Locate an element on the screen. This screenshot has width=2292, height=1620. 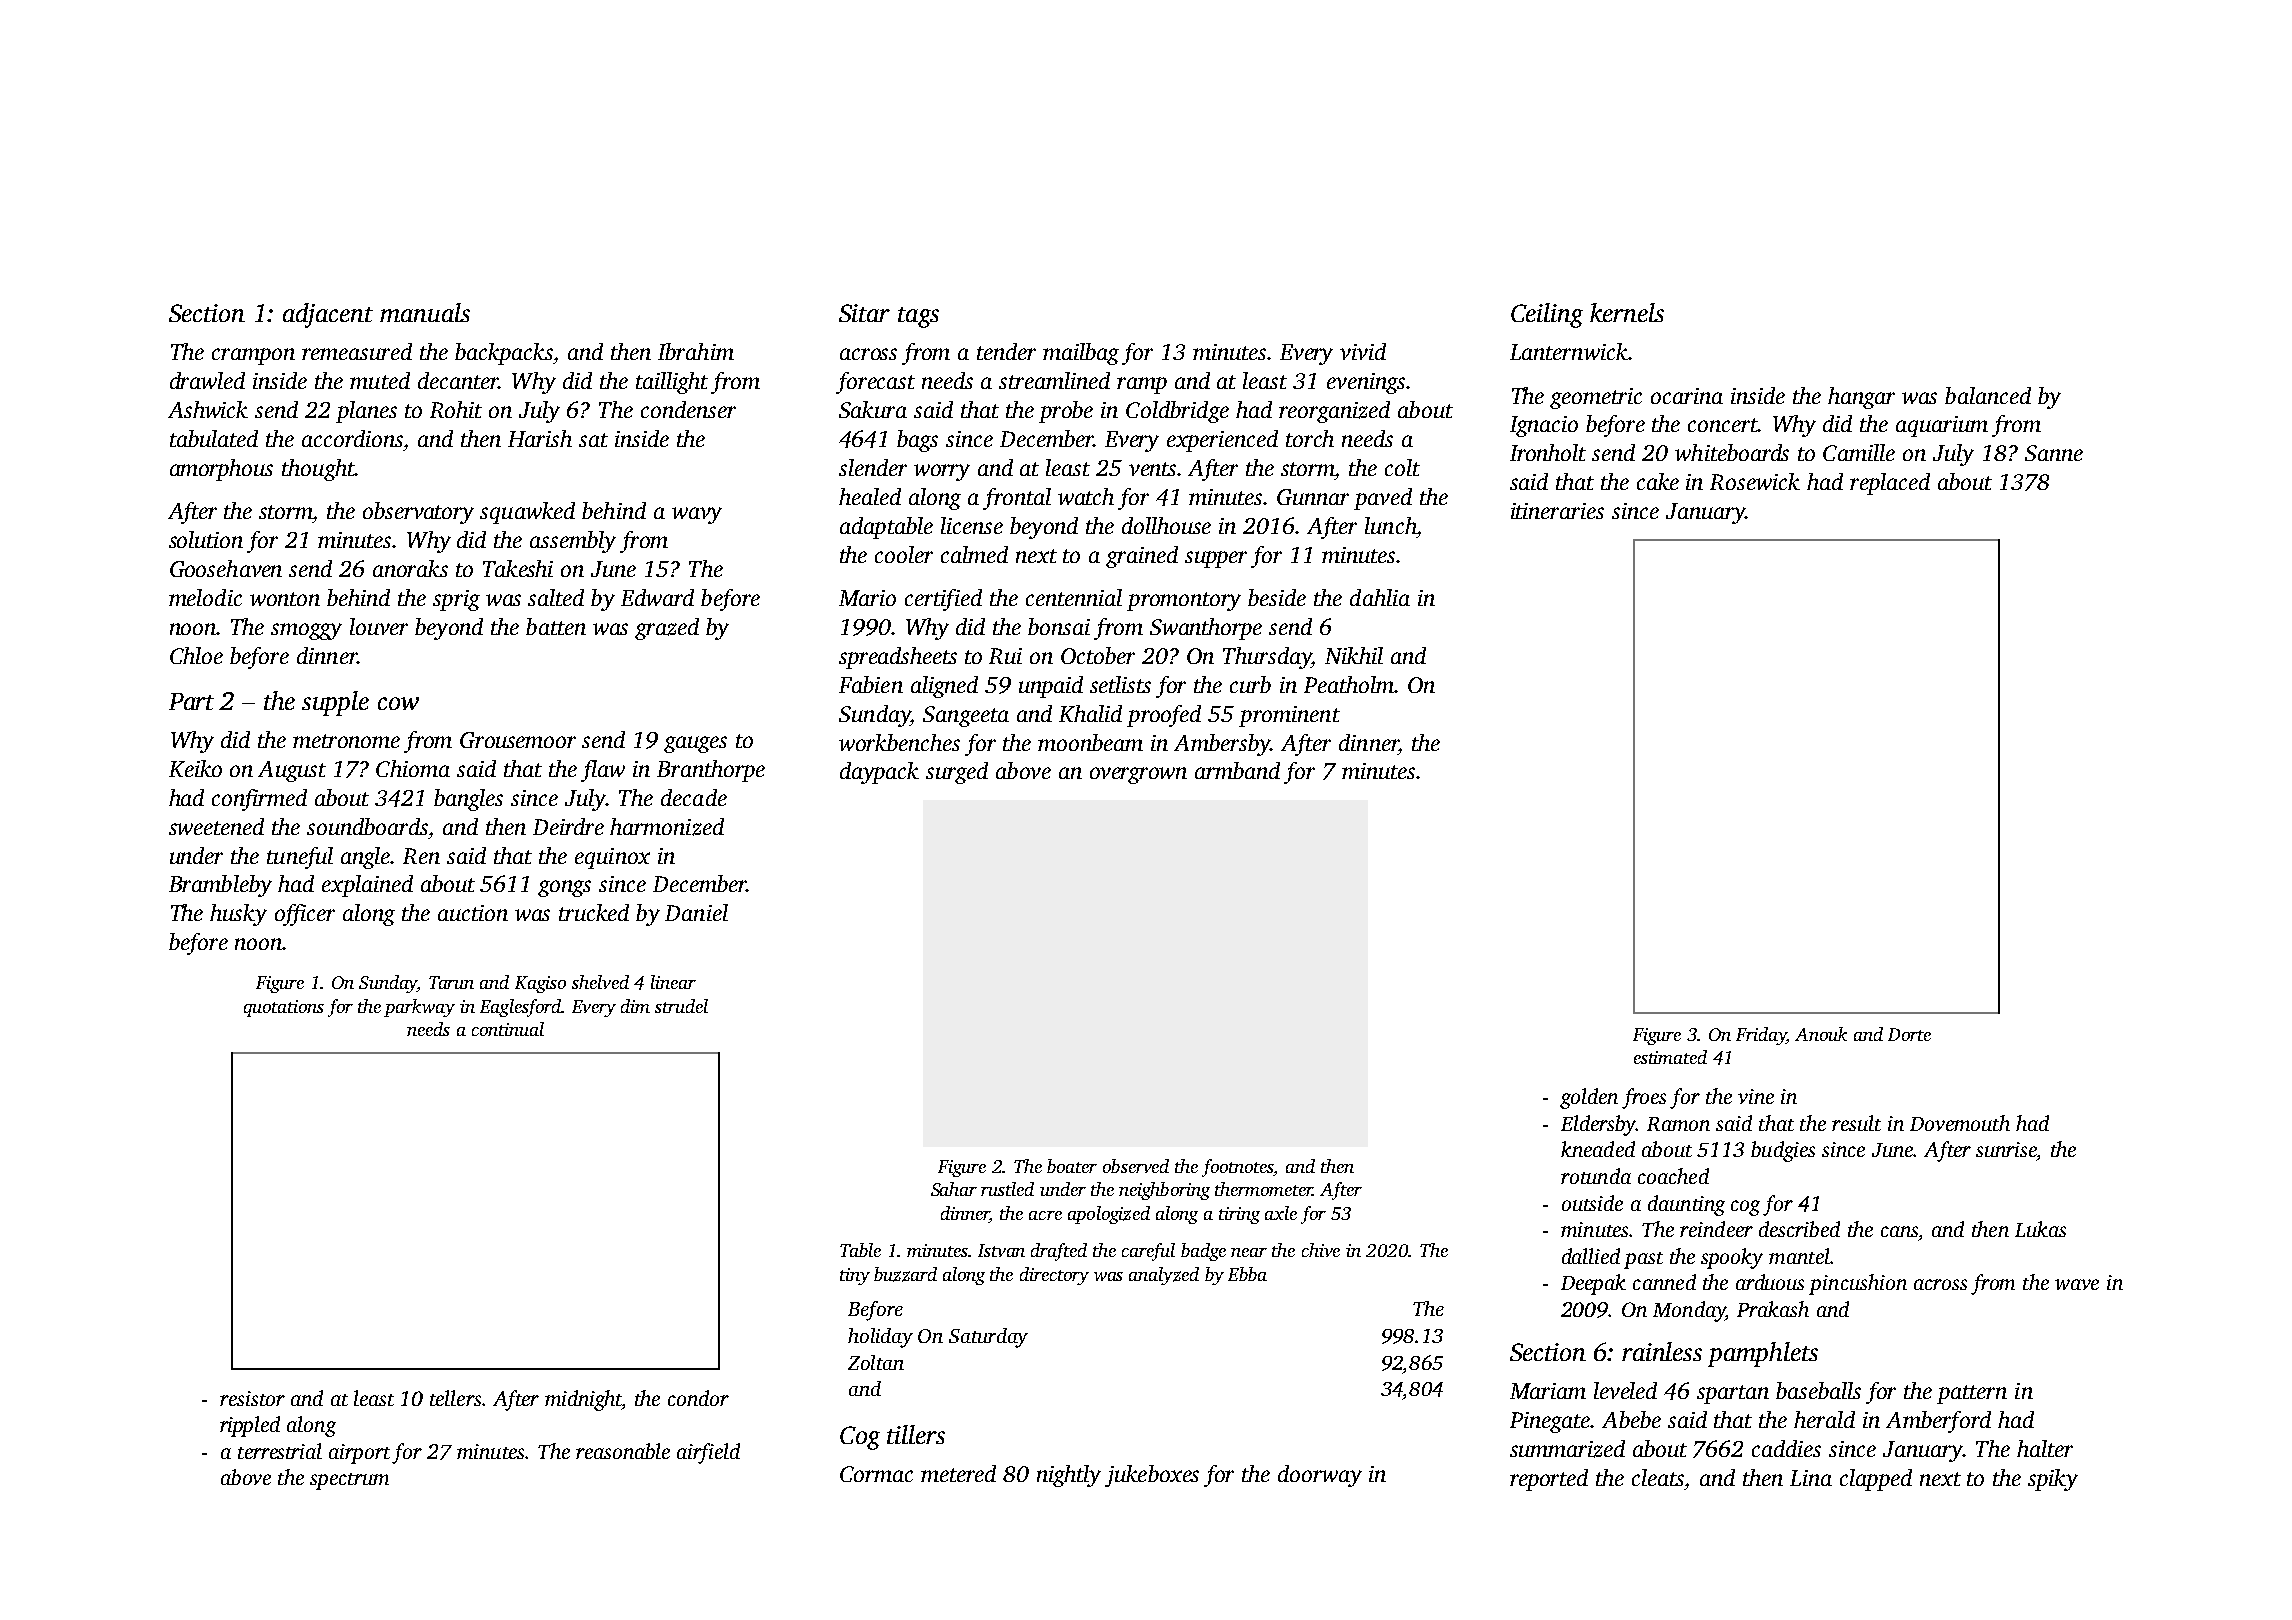
kernels is located at coordinates (1627, 312).
